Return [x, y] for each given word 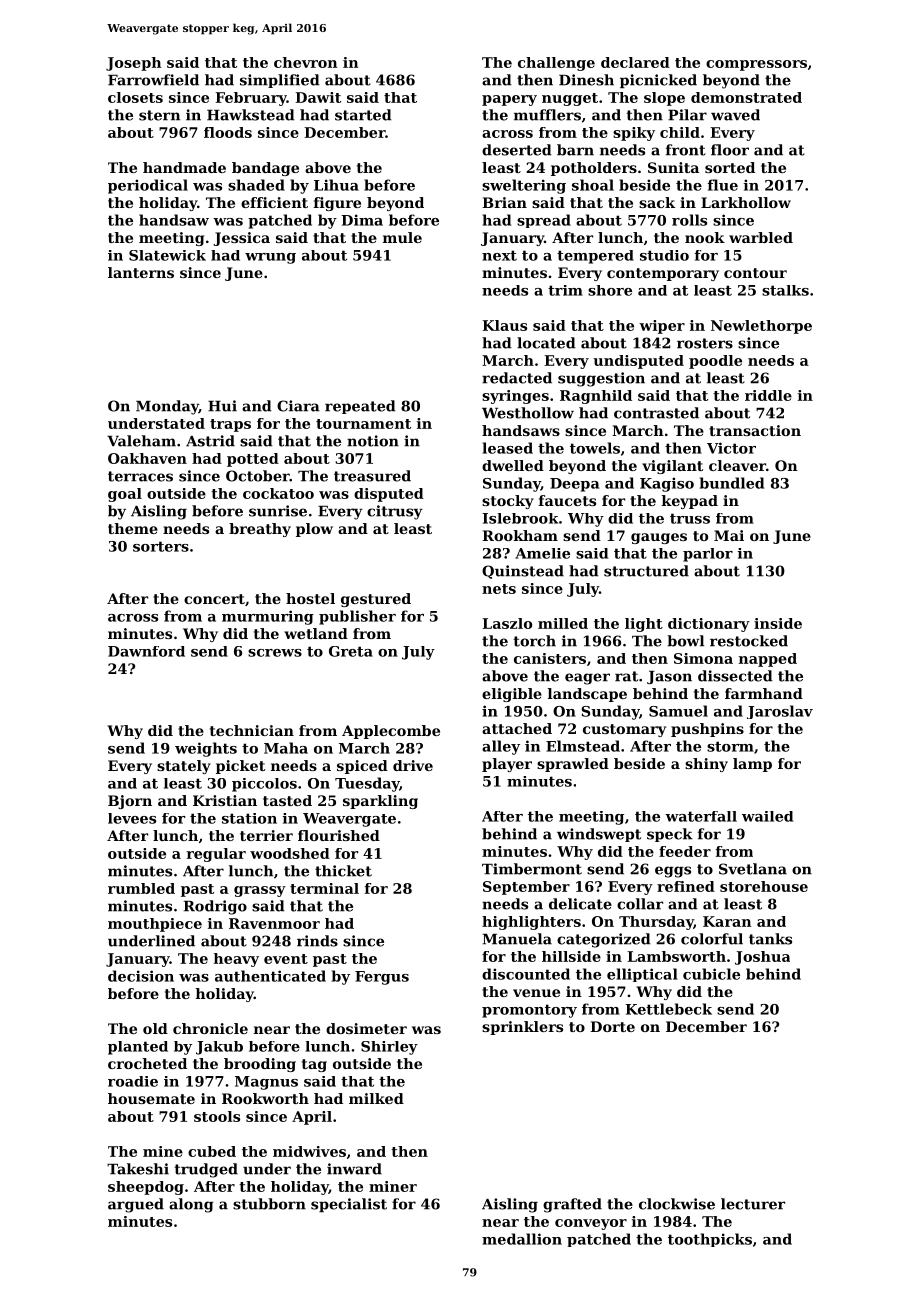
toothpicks [710, 1240]
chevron [306, 62]
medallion [522, 1239]
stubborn [269, 1204]
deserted [517, 150]
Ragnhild [596, 397]
